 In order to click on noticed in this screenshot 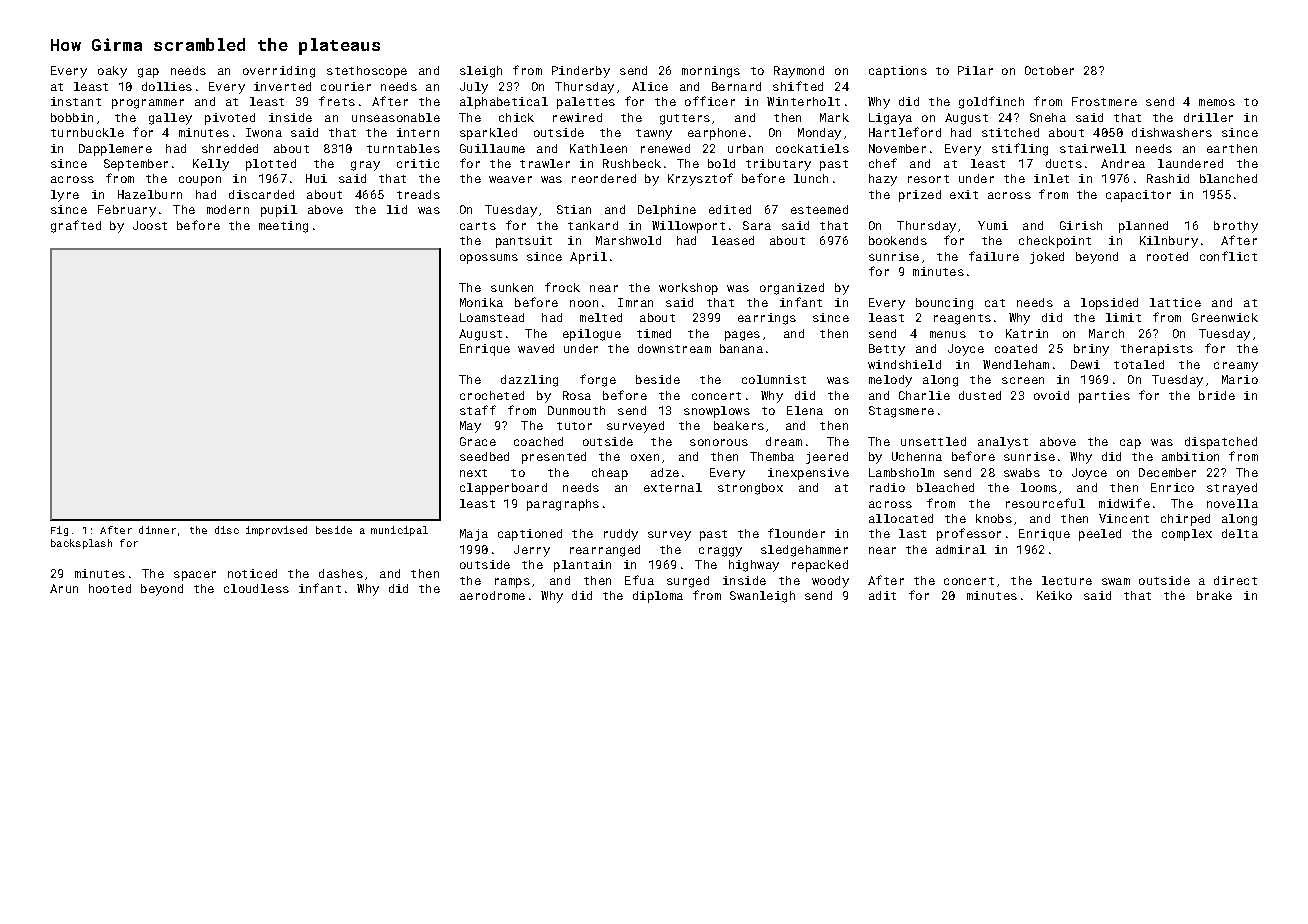, I will do `click(252, 573)`.
